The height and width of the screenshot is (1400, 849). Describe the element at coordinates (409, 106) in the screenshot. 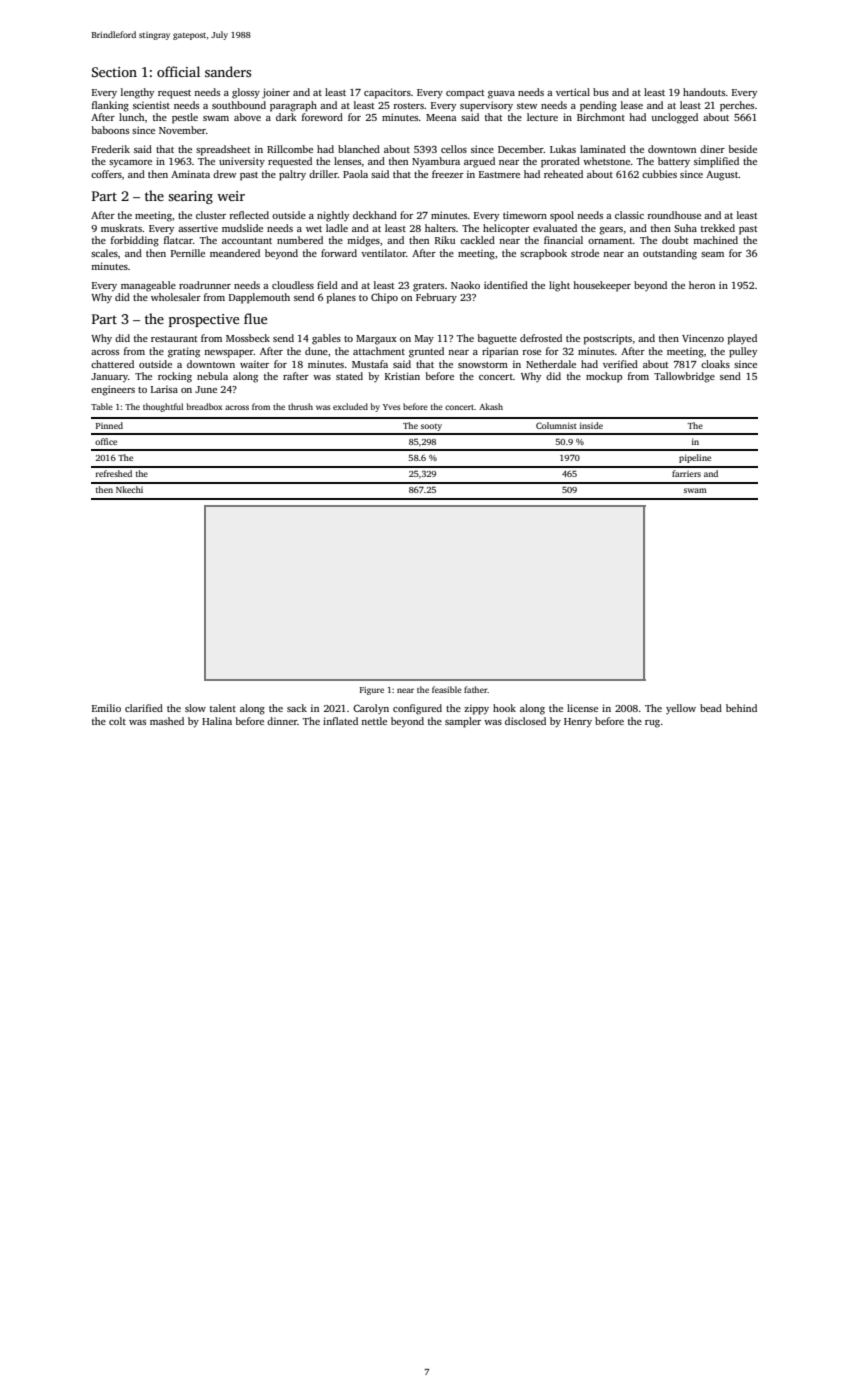

I see `rosters` at that location.
